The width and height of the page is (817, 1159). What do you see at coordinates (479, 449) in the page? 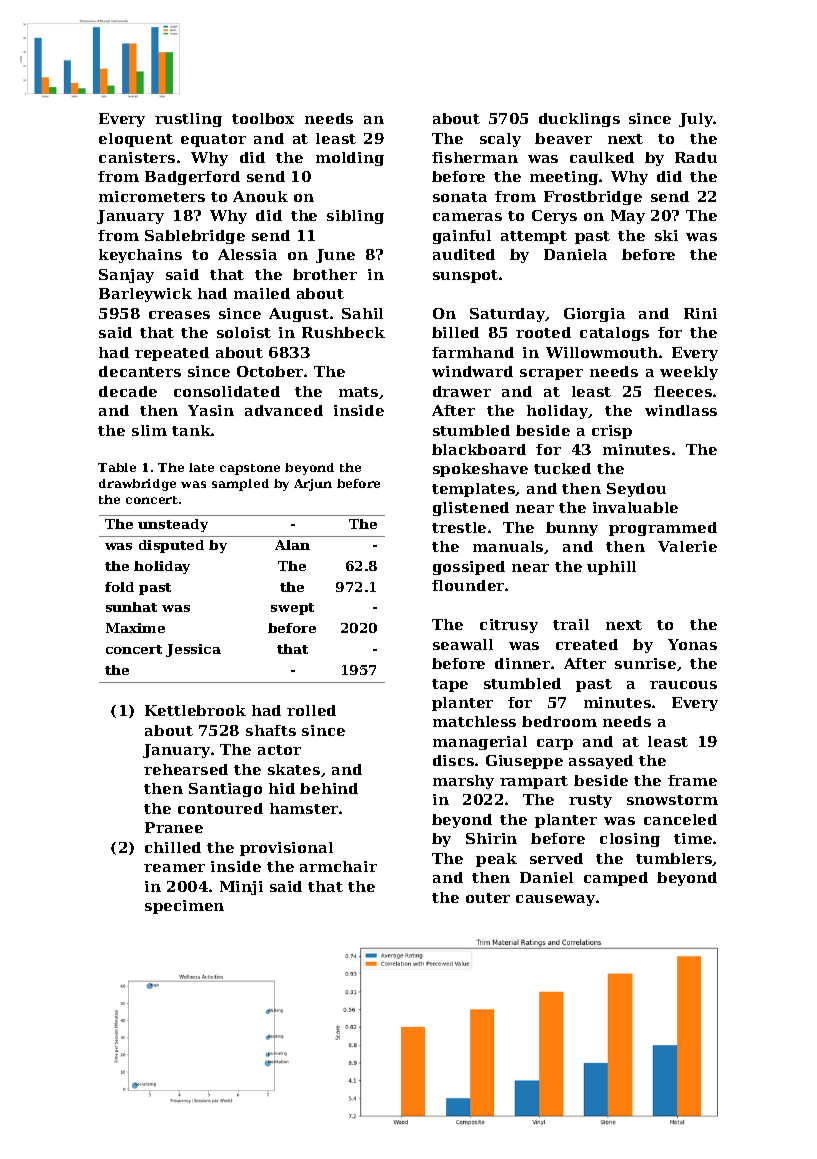
I see `blackboard` at bounding box center [479, 449].
